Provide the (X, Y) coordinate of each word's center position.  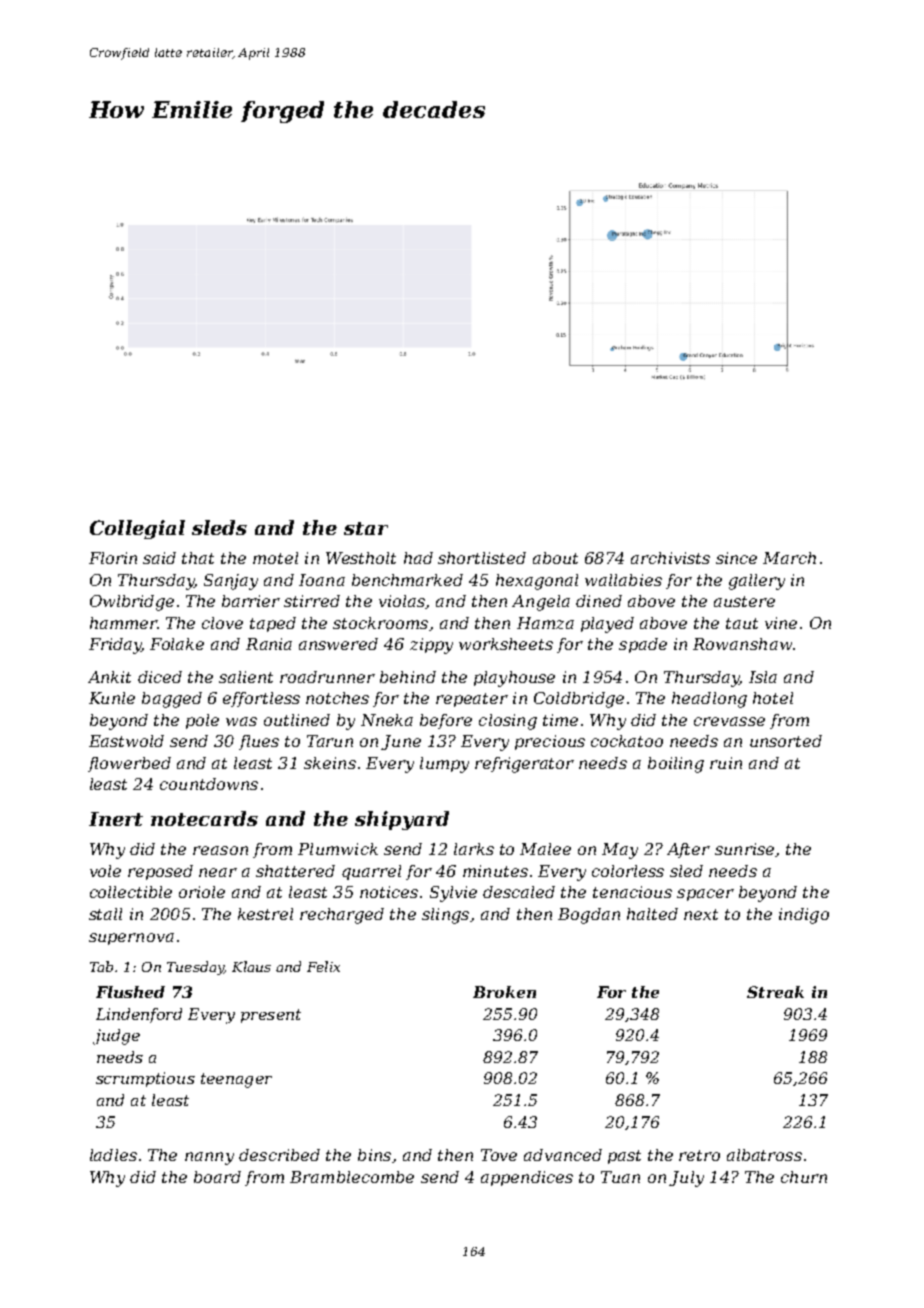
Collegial (137, 529)
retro (699, 1155)
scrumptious (145, 1079)
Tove (499, 1155)
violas (402, 601)
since (736, 558)
